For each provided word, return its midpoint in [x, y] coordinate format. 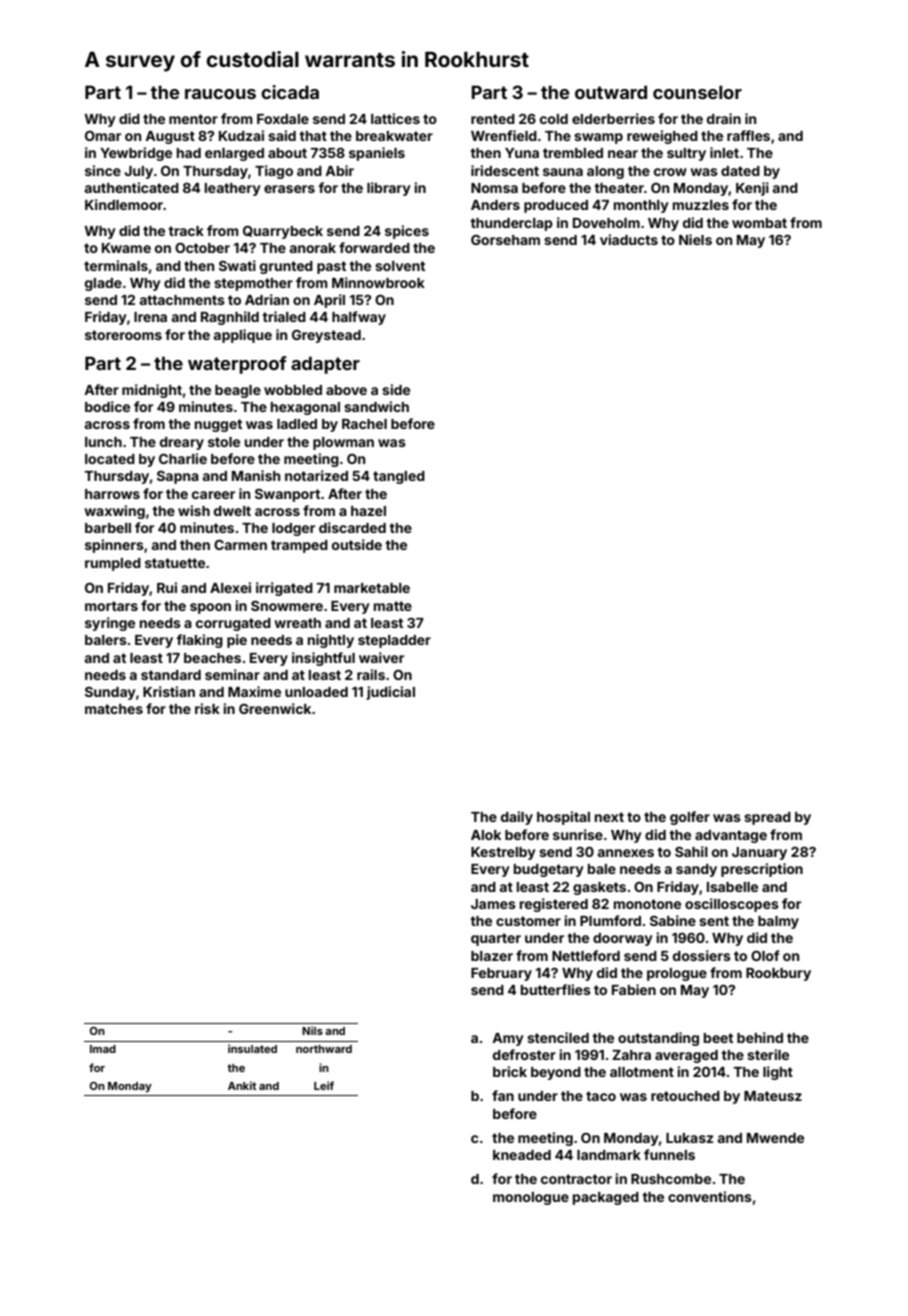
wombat [759, 223]
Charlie [183, 458]
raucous [220, 94]
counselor [697, 92]
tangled [399, 477]
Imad [103, 1049]
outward [611, 92]
